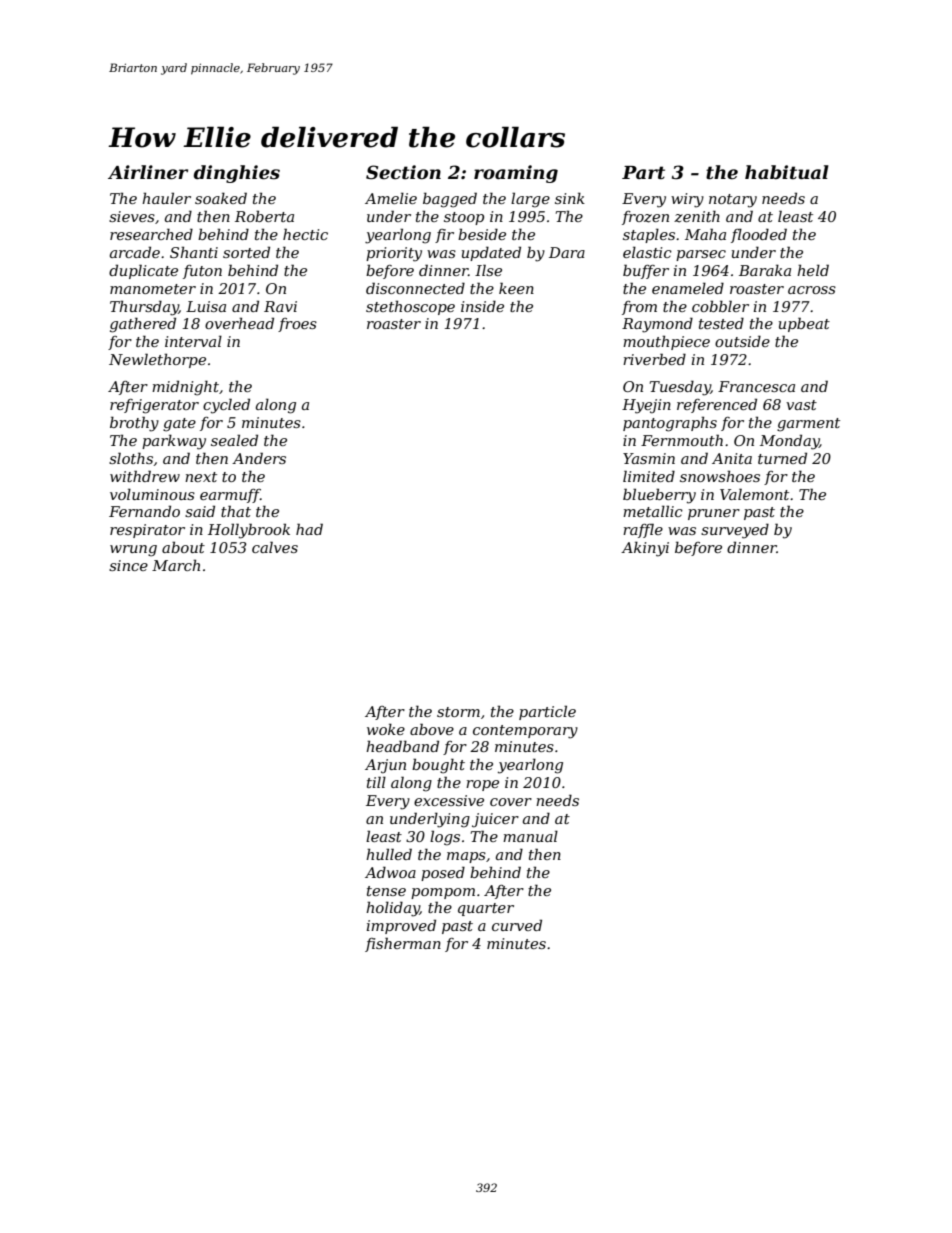  Describe the element at coordinates (645, 549) in the screenshot. I see `Akinyi` at that location.
